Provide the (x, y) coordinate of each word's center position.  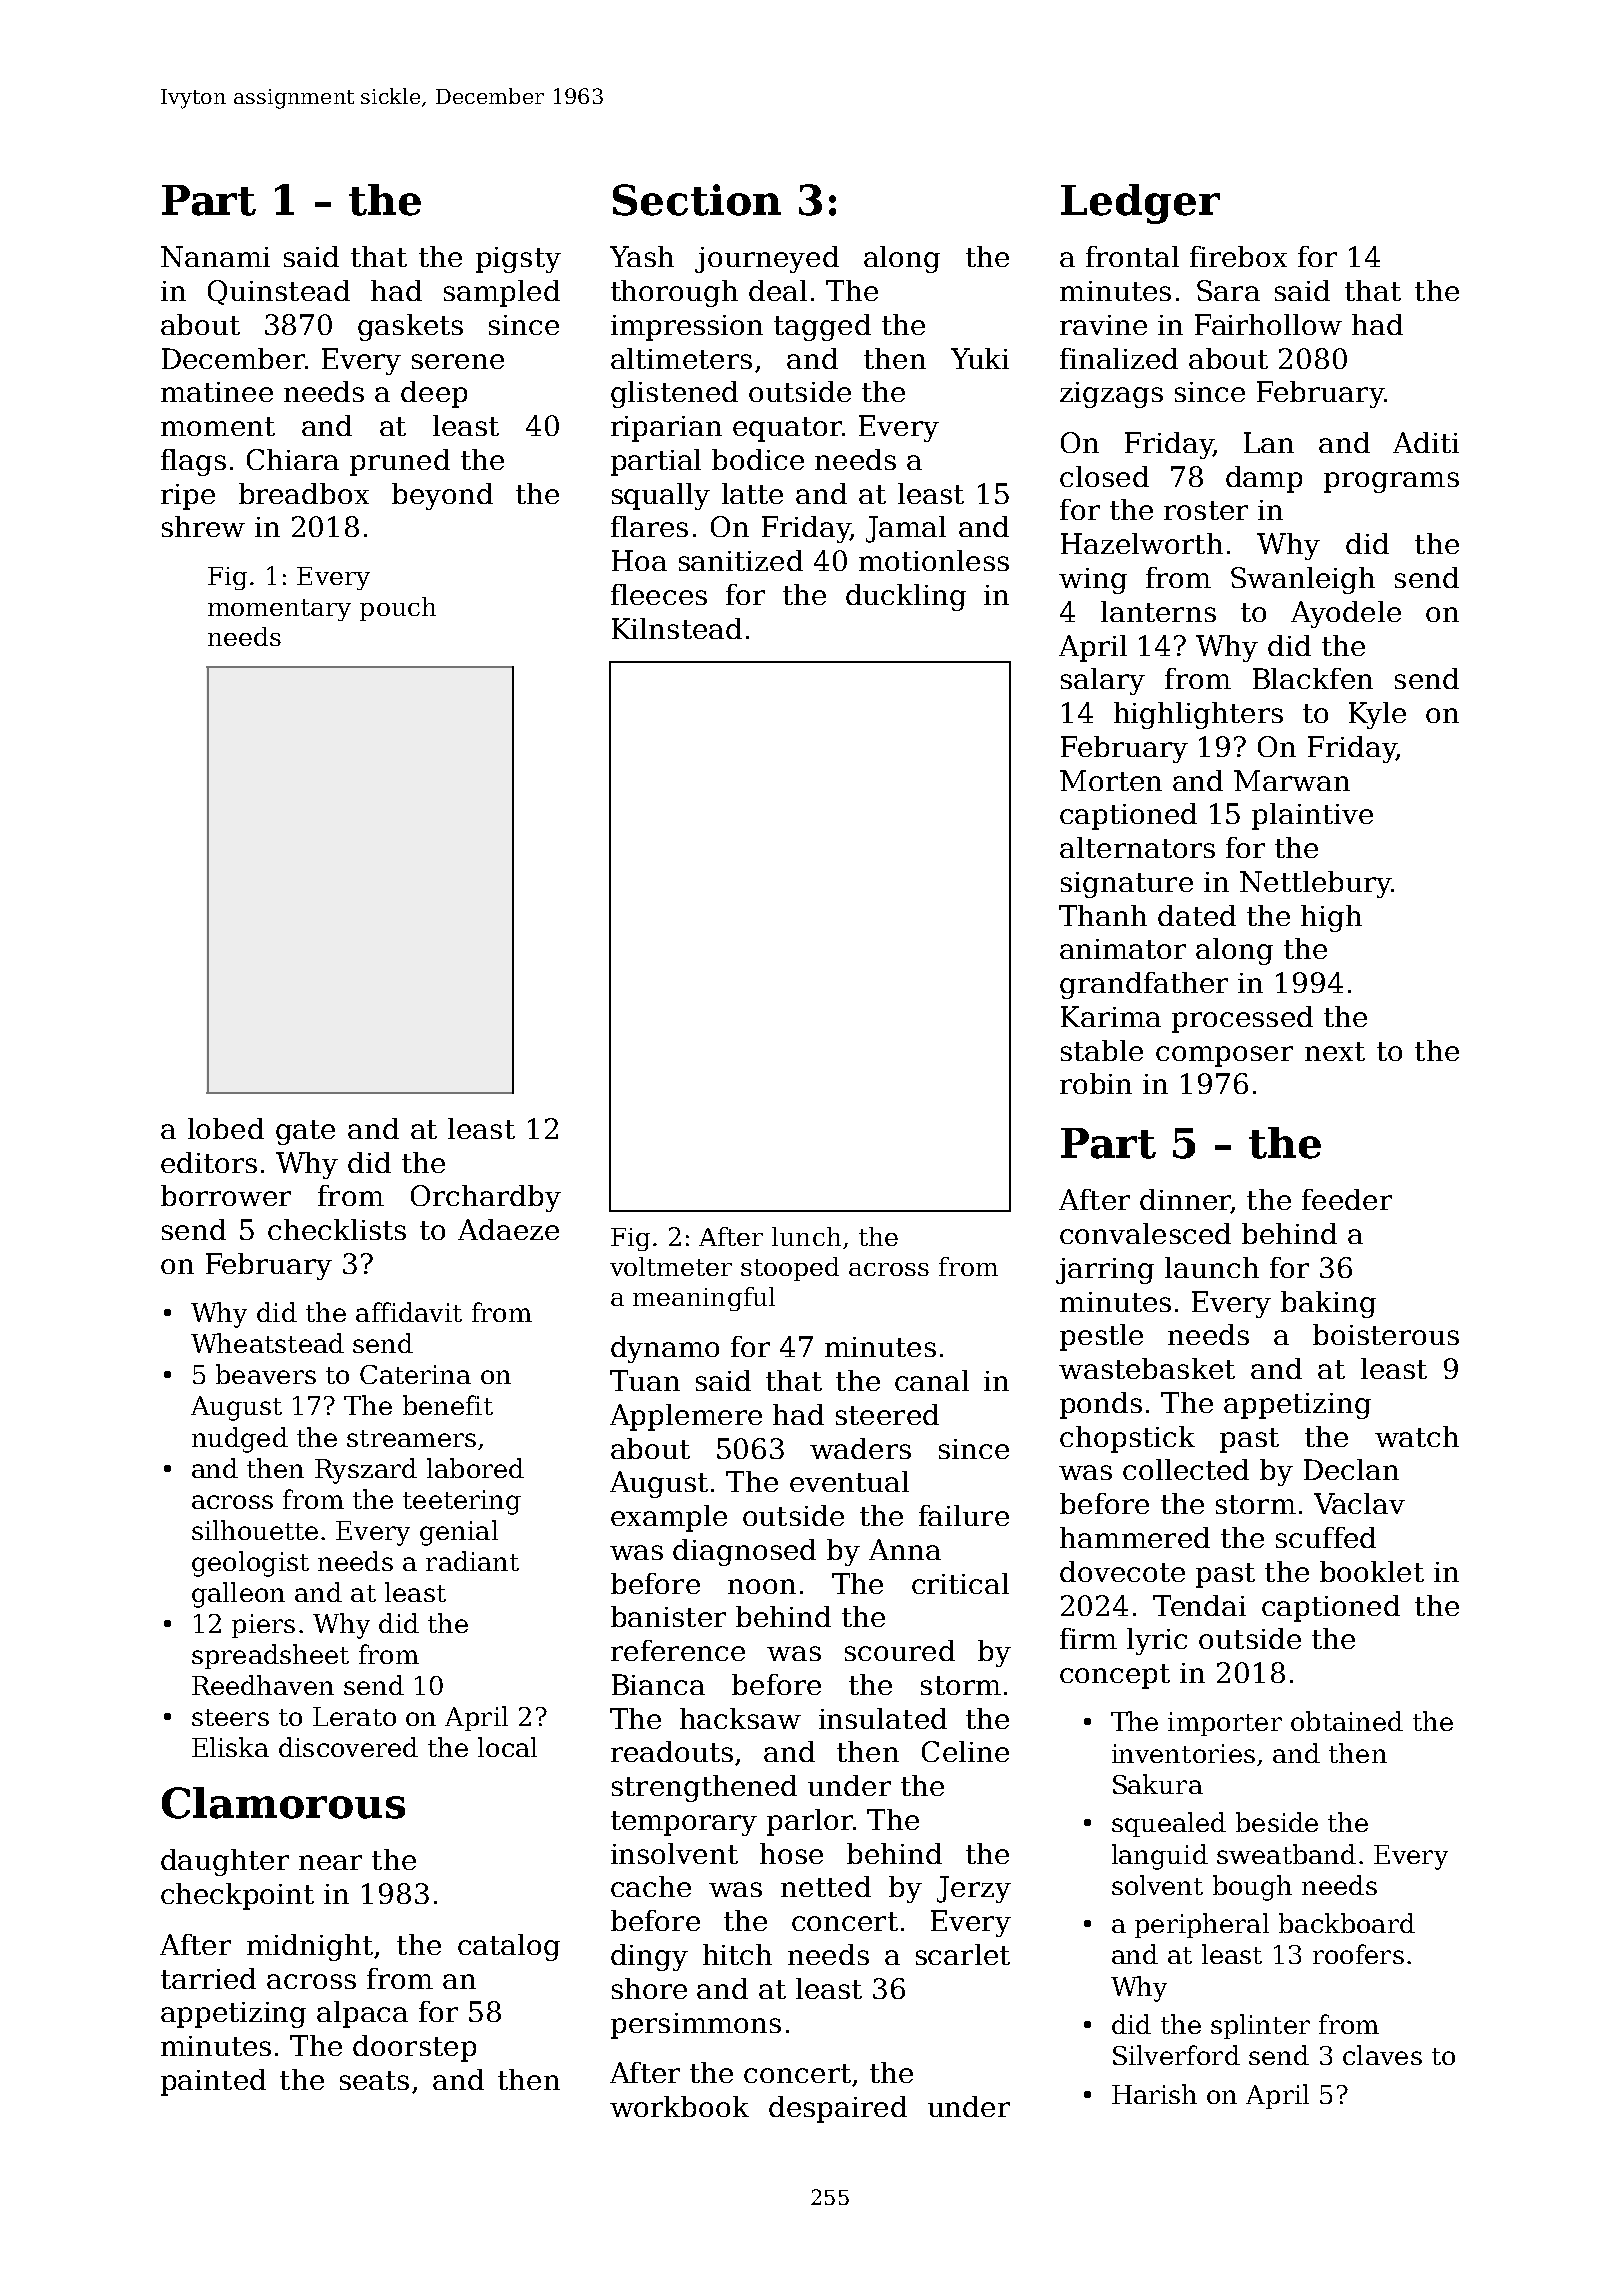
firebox (1238, 256)
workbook (679, 2106)
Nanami (215, 256)
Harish (1154, 2094)
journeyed (767, 259)
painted (213, 2082)
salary (1103, 681)
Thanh (1103, 915)
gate (305, 1132)
